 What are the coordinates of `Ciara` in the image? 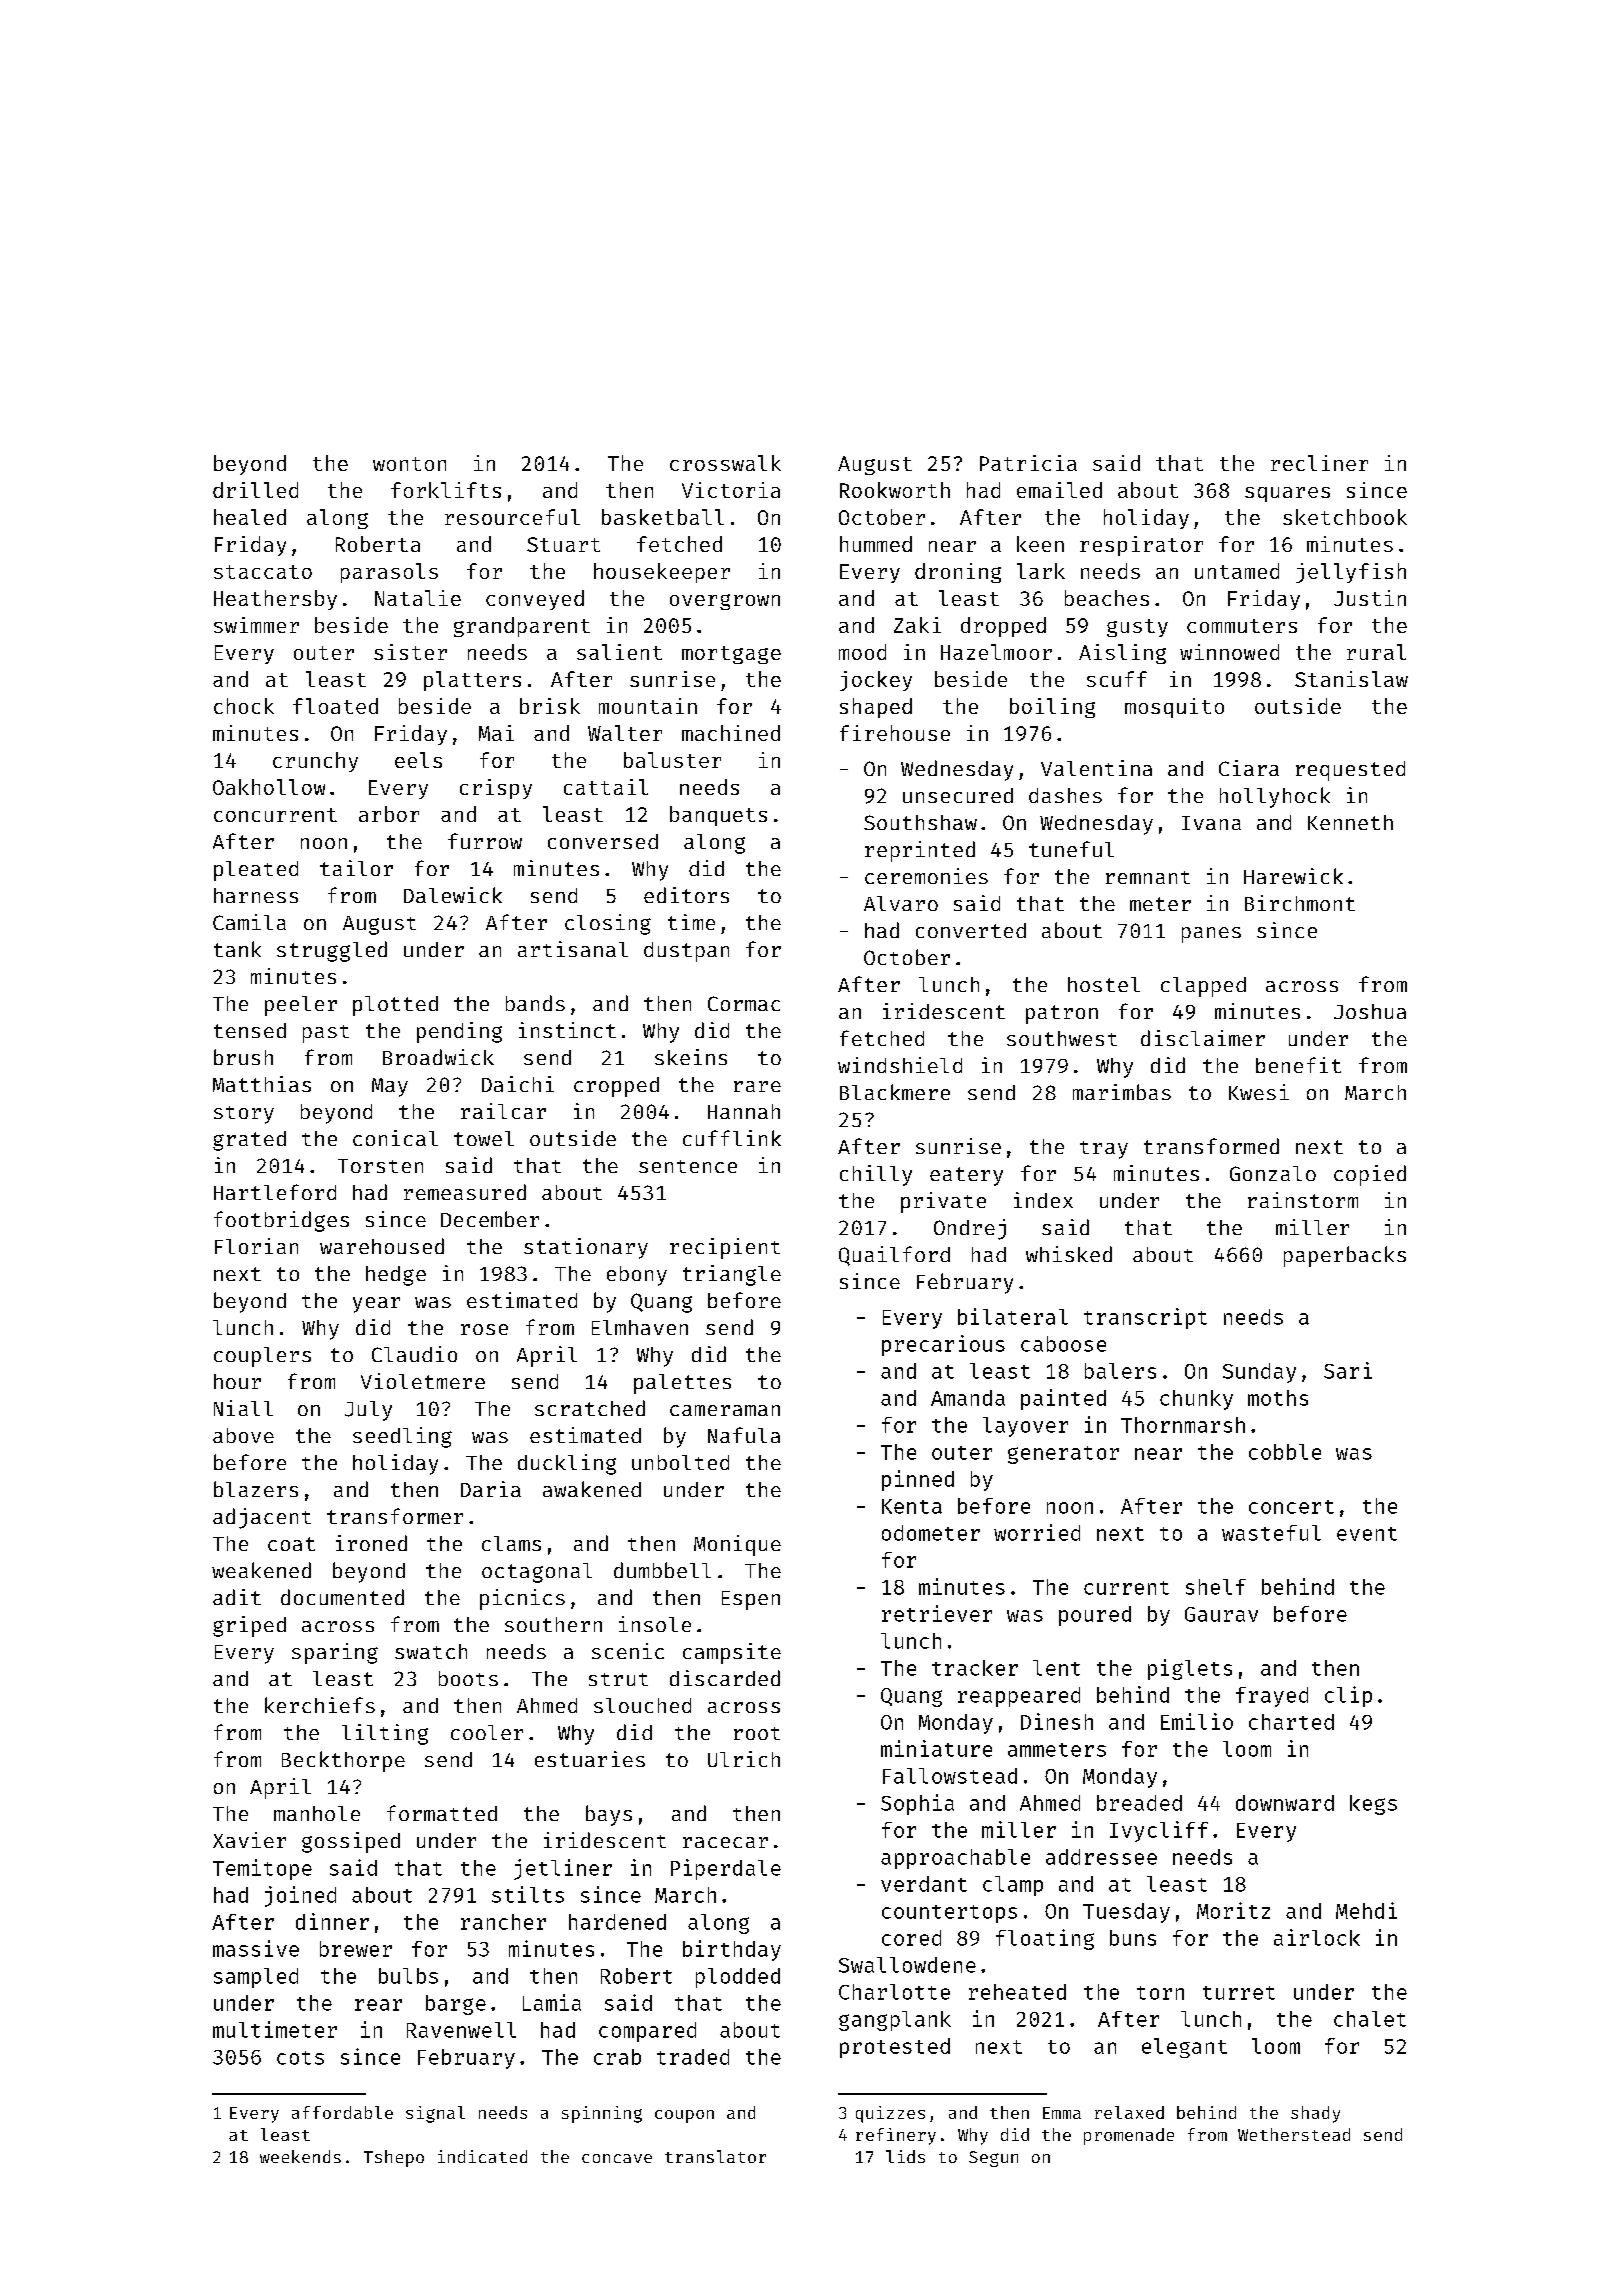 It's located at (1249, 768).
